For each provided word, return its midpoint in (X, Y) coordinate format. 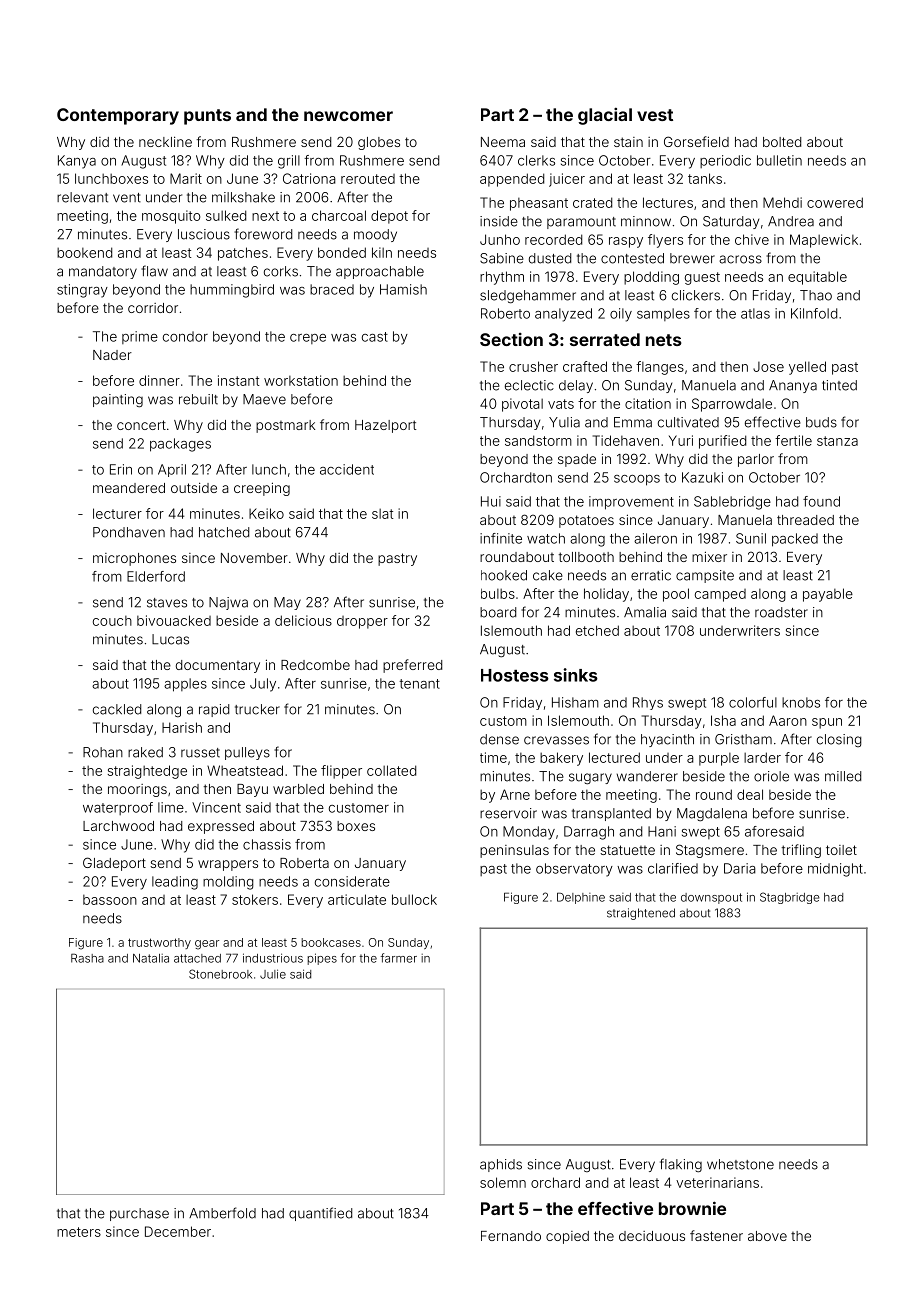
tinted (839, 385)
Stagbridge (790, 898)
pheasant (539, 204)
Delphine (581, 898)
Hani (662, 831)
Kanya (77, 162)
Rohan (103, 752)
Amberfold (222, 1213)
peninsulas (514, 851)
